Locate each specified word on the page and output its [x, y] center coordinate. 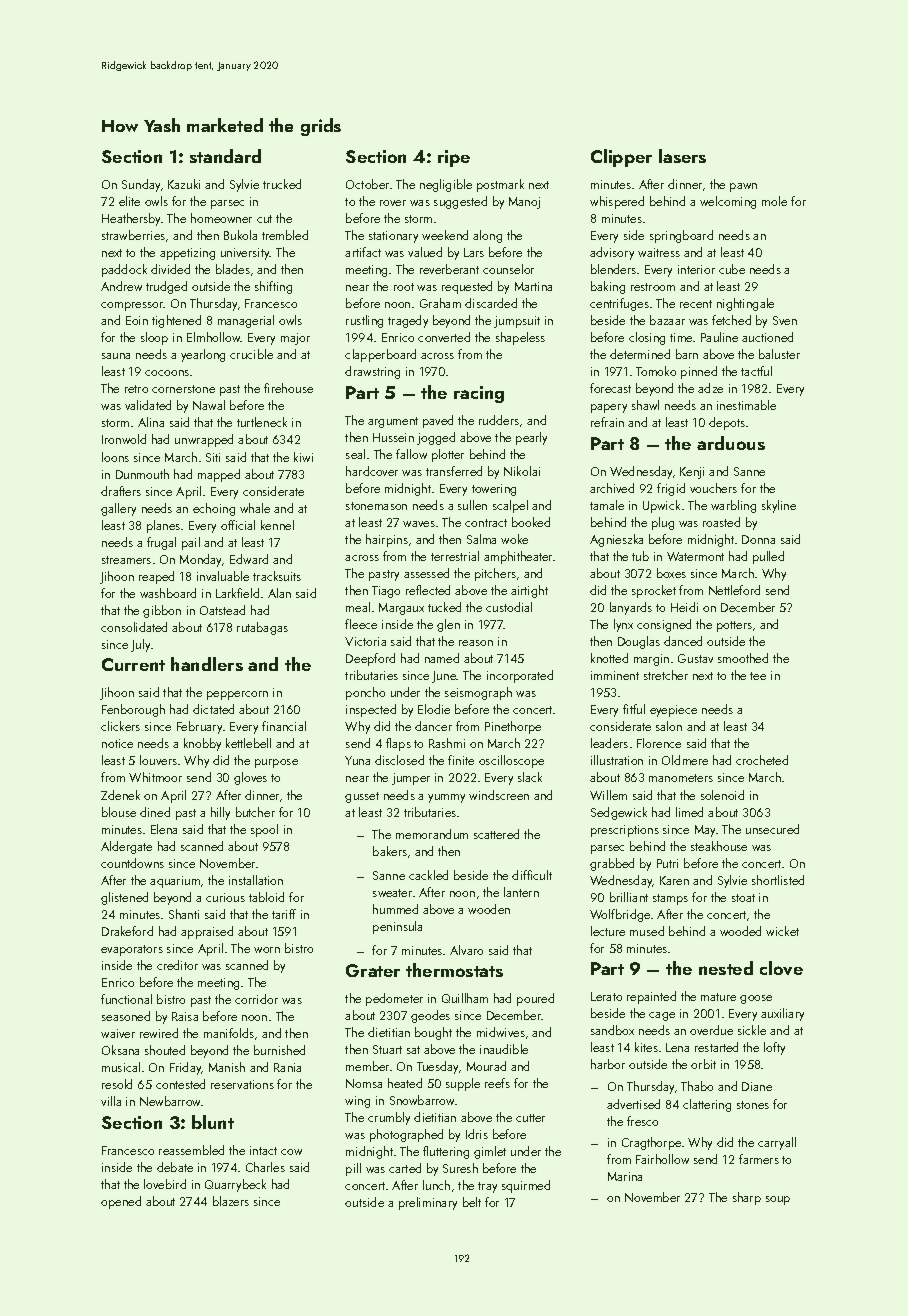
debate [175, 1167]
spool [264, 830]
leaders [609, 743]
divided [170, 269]
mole [774, 201]
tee [758, 676]
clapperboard [380, 355]
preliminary [428, 1203]
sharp [747, 1198]
